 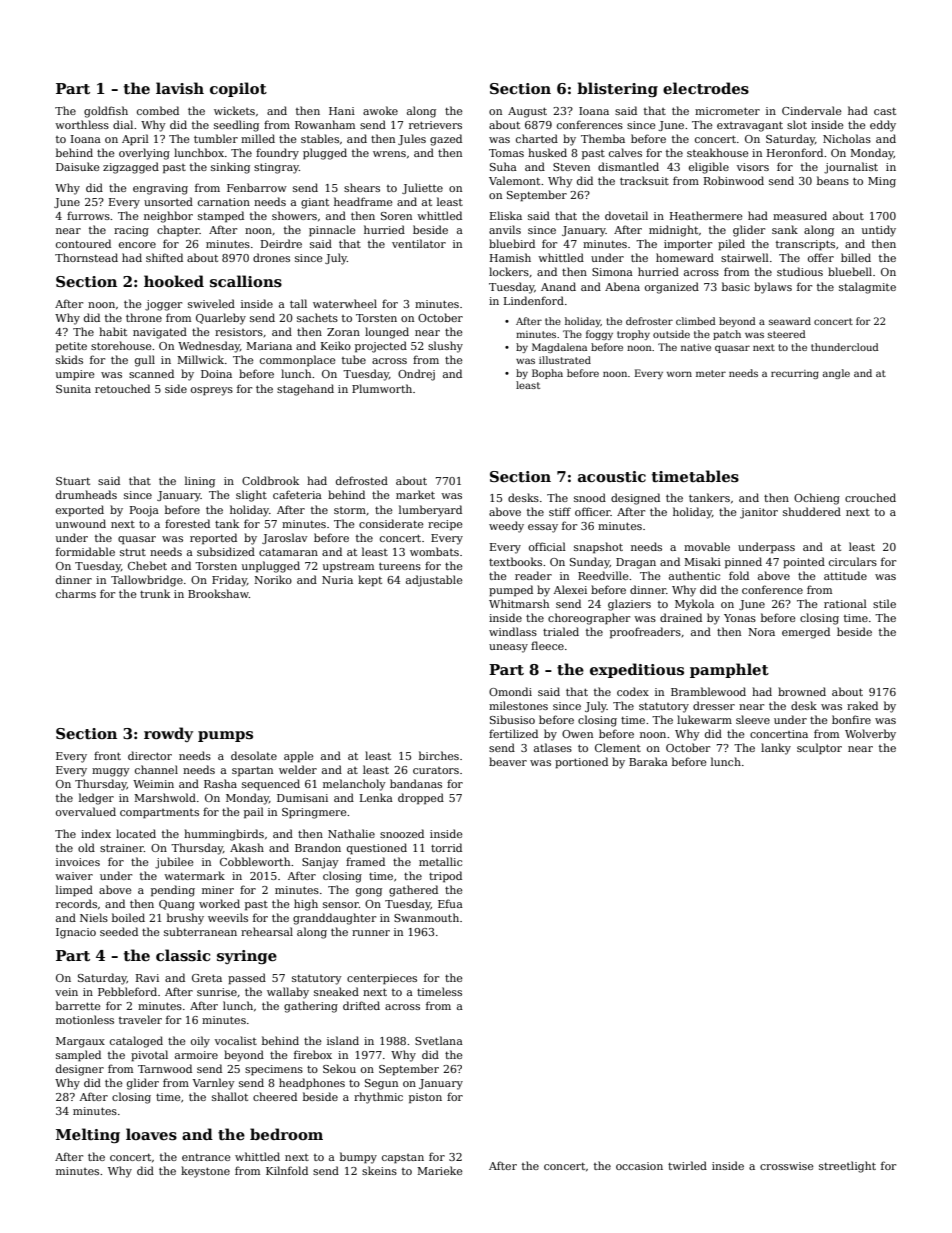 What do you see at coordinates (706, 88) in the screenshot?
I see `electrodes` at bounding box center [706, 88].
